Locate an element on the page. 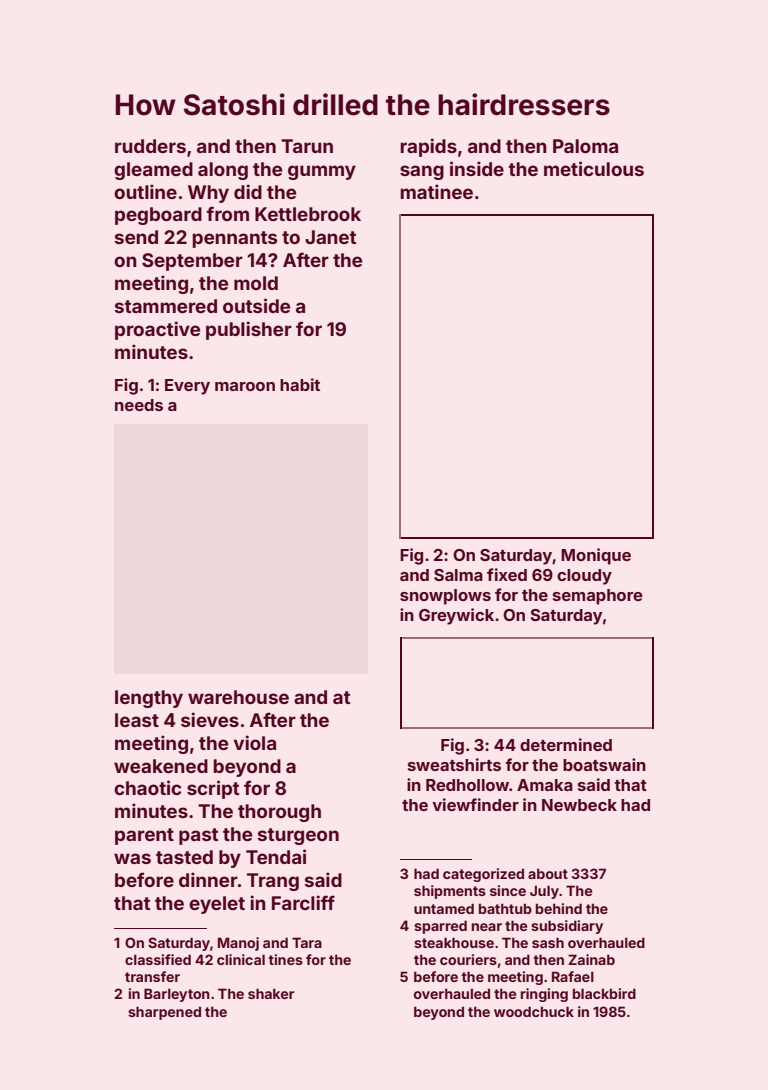 This image has width=768, height=1090. stammered is located at coordinates (166, 306).
